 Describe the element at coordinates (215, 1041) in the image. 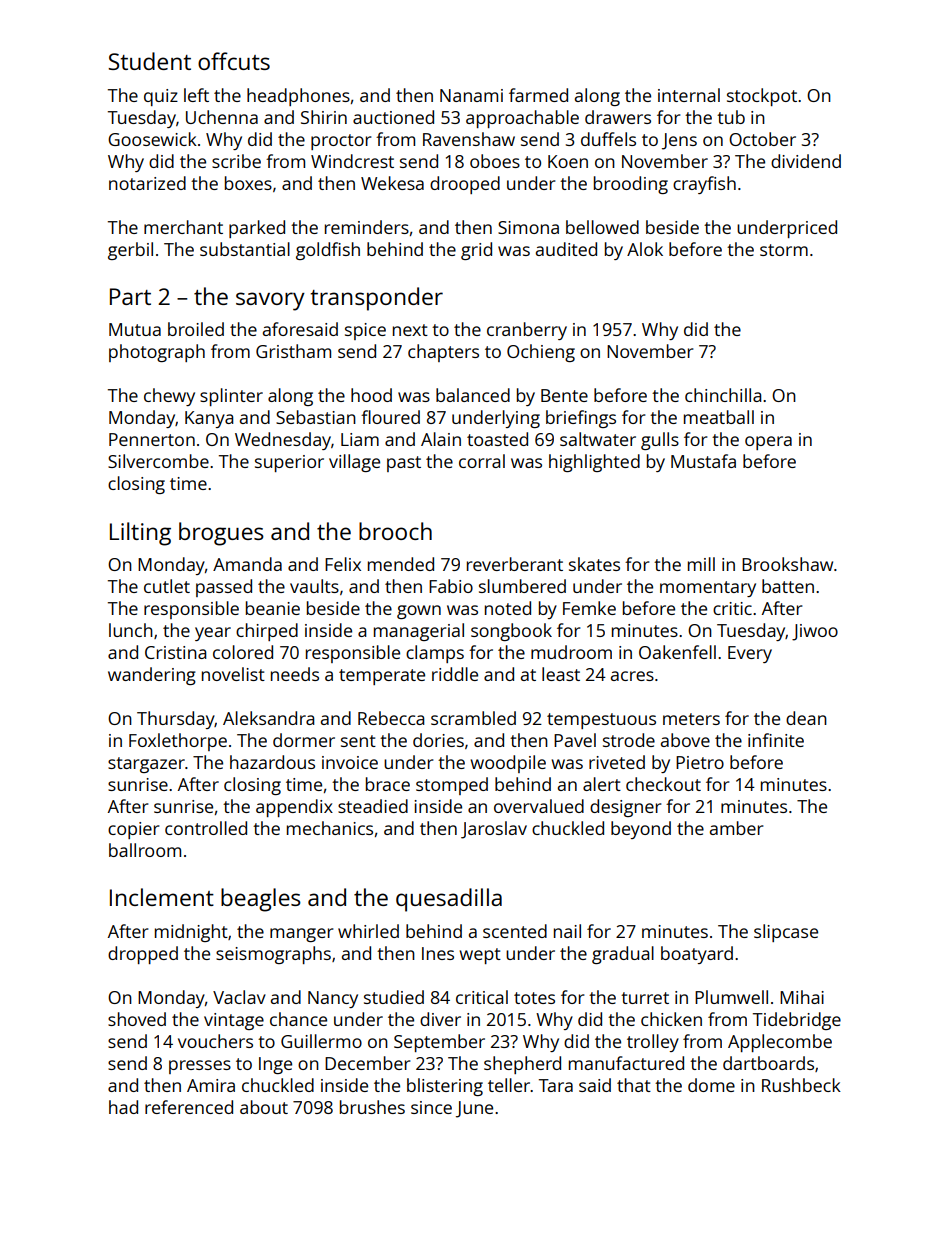

I see `vouchers` at that location.
